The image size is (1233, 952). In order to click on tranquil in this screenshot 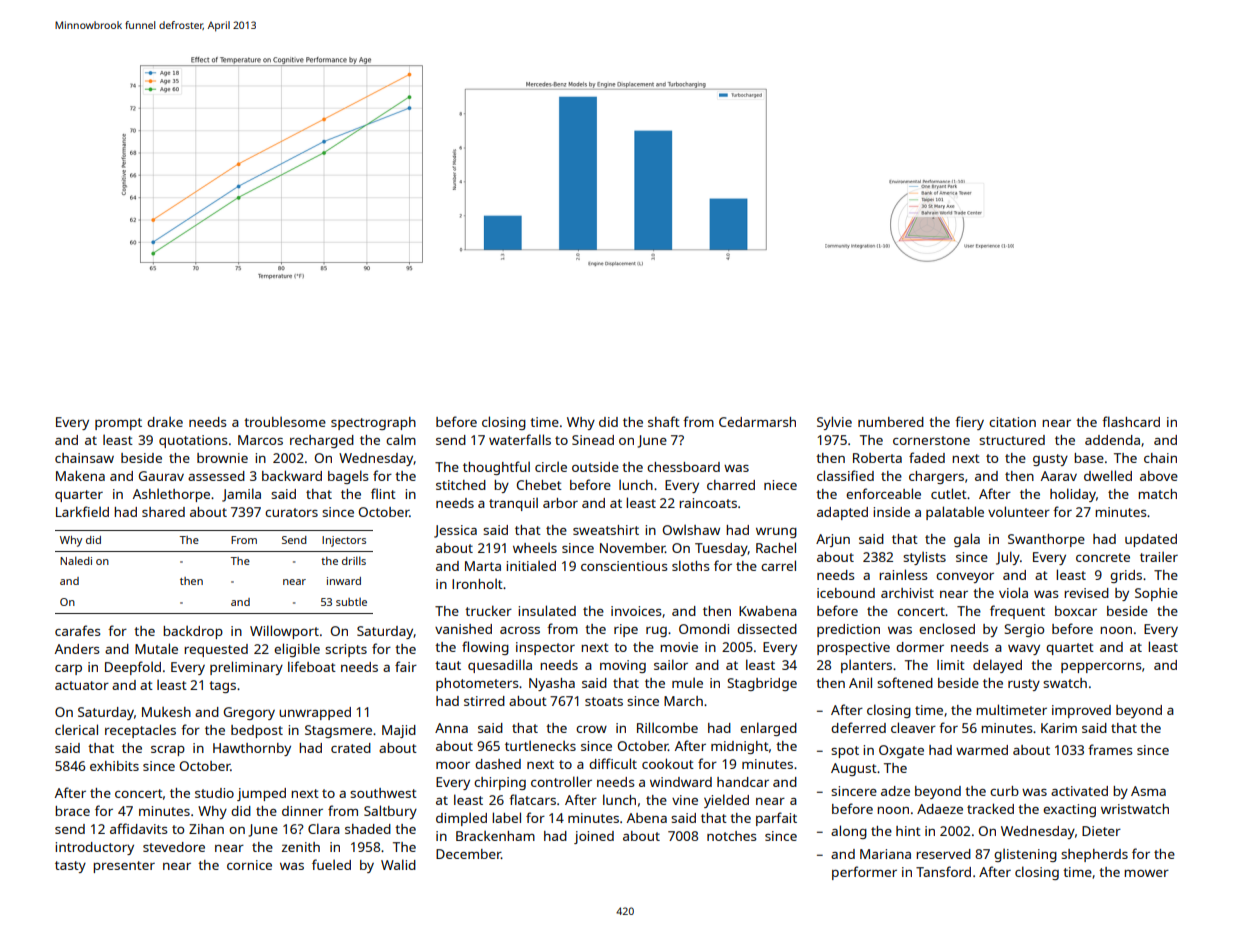, I will do `click(513, 504)`.
